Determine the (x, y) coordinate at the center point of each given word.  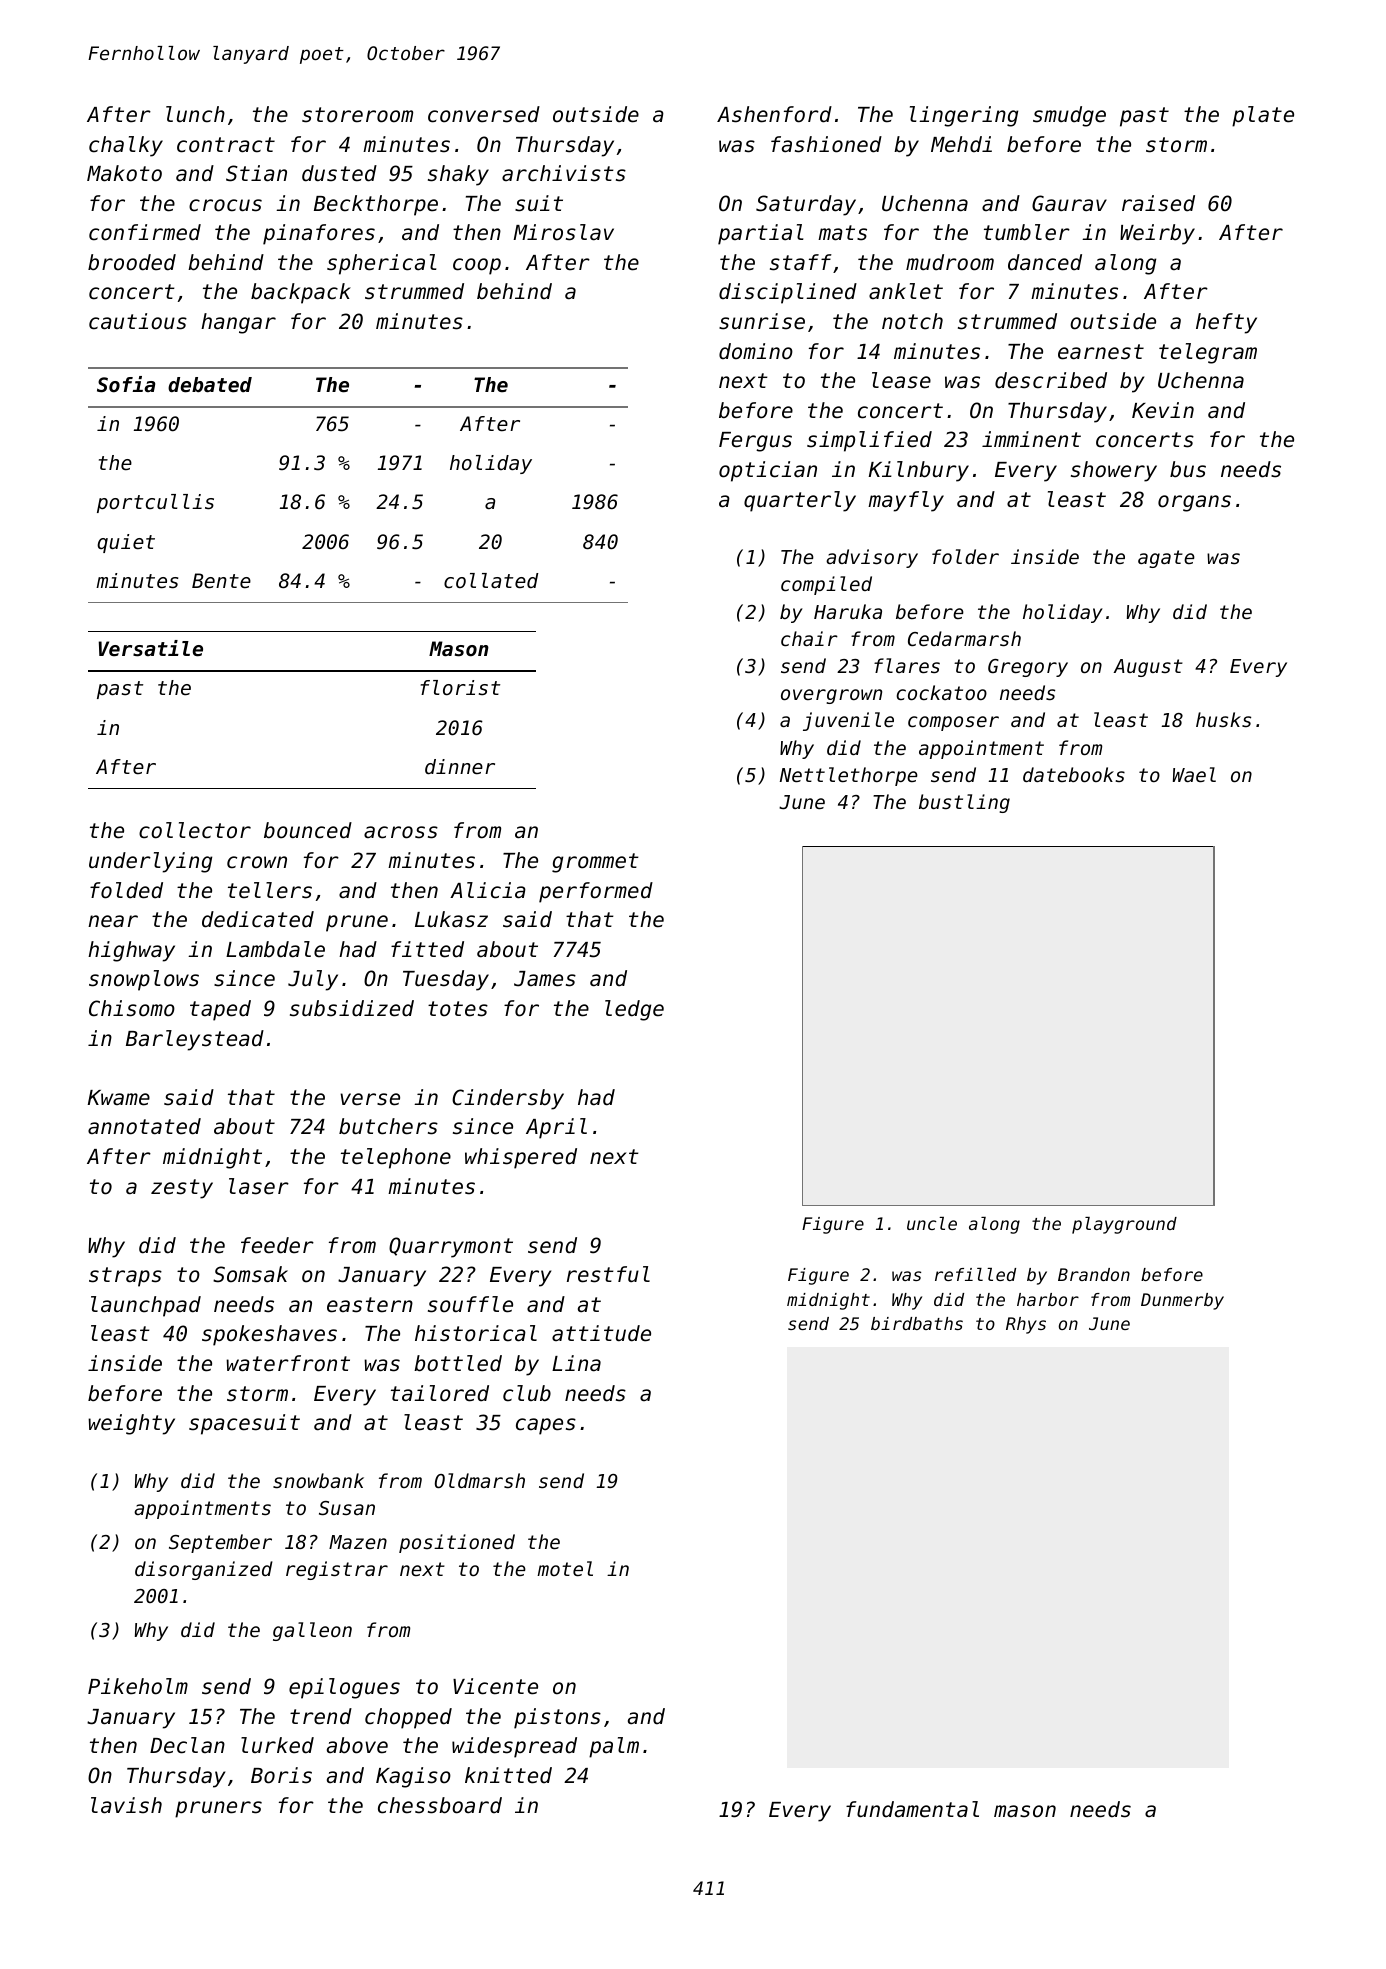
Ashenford (774, 114)
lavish (126, 1805)
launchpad (146, 1306)
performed (596, 892)
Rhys (1026, 1325)
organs (1194, 503)
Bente (221, 581)
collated (491, 581)
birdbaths (917, 1323)
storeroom (357, 115)
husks (1223, 719)
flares (907, 665)
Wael (1194, 774)
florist (460, 688)
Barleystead (195, 1040)
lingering (964, 116)
